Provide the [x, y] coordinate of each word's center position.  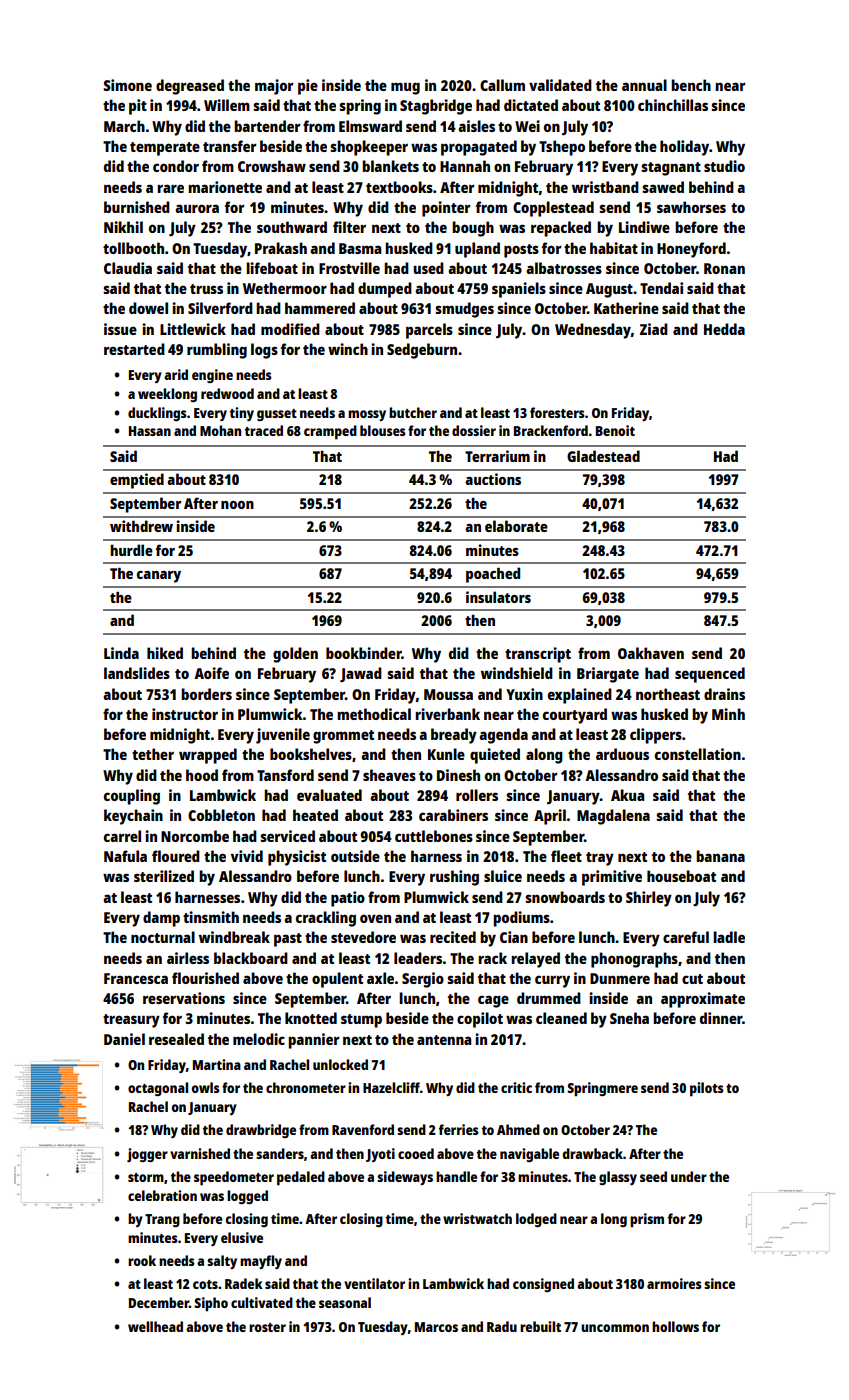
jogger [147, 1155]
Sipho [211, 1304]
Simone [127, 85]
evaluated [329, 795]
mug [405, 88]
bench [691, 85]
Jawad [361, 674]
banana [720, 856]
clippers [656, 736]
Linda [121, 653]
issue [120, 329]
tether [153, 754]
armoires [674, 1283]
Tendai [661, 288]
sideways [405, 1178]
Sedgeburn [422, 351]
